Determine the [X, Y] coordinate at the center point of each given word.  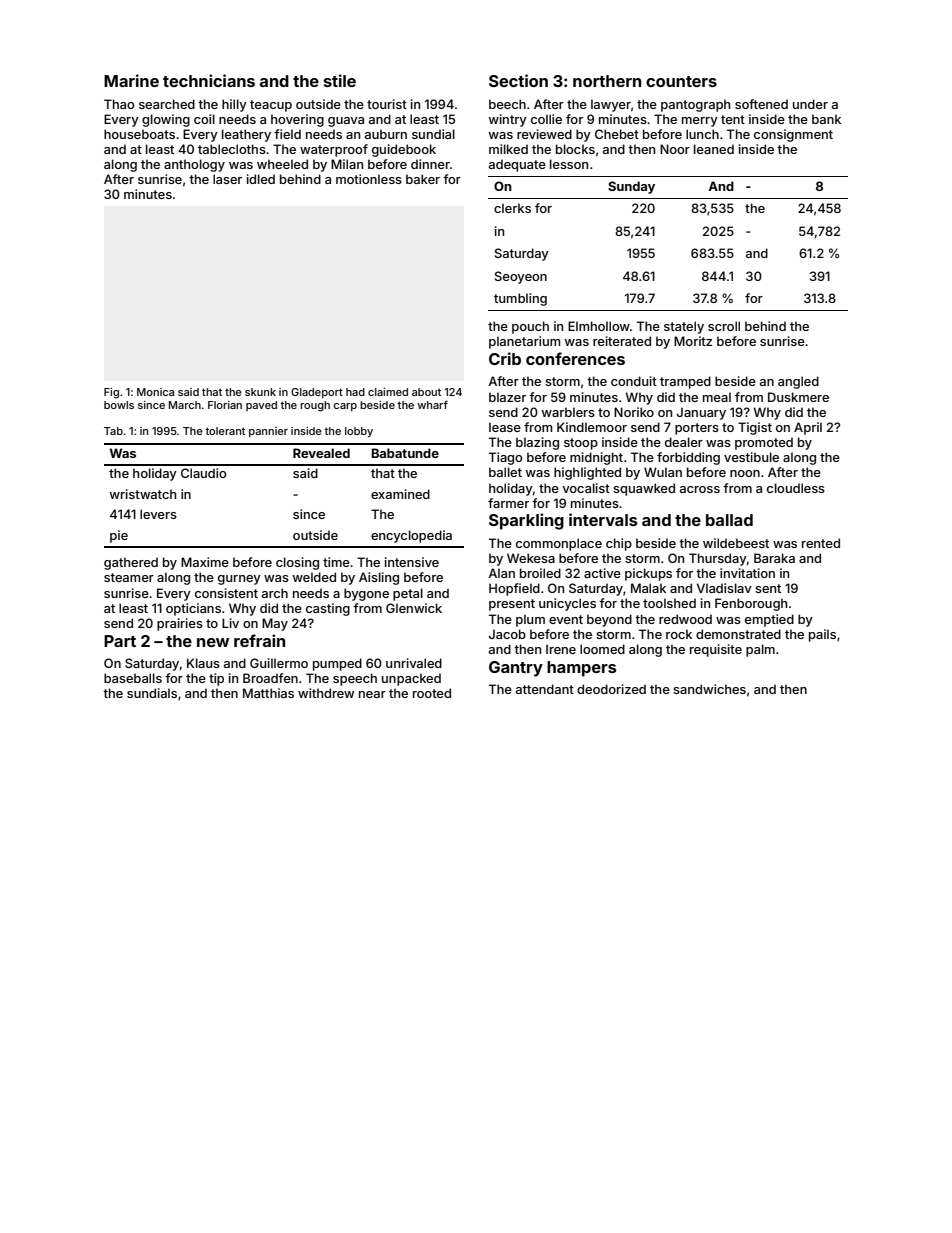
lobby [359, 432]
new [213, 642]
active [602, 573]
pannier [268, 432]
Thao [119, 104]
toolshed [669, 603]
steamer [129, 577]
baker [423, 179]
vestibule [751, 457]
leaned [714, 149]
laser [227, 179]
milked [508, 149]
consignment [793, 135]
